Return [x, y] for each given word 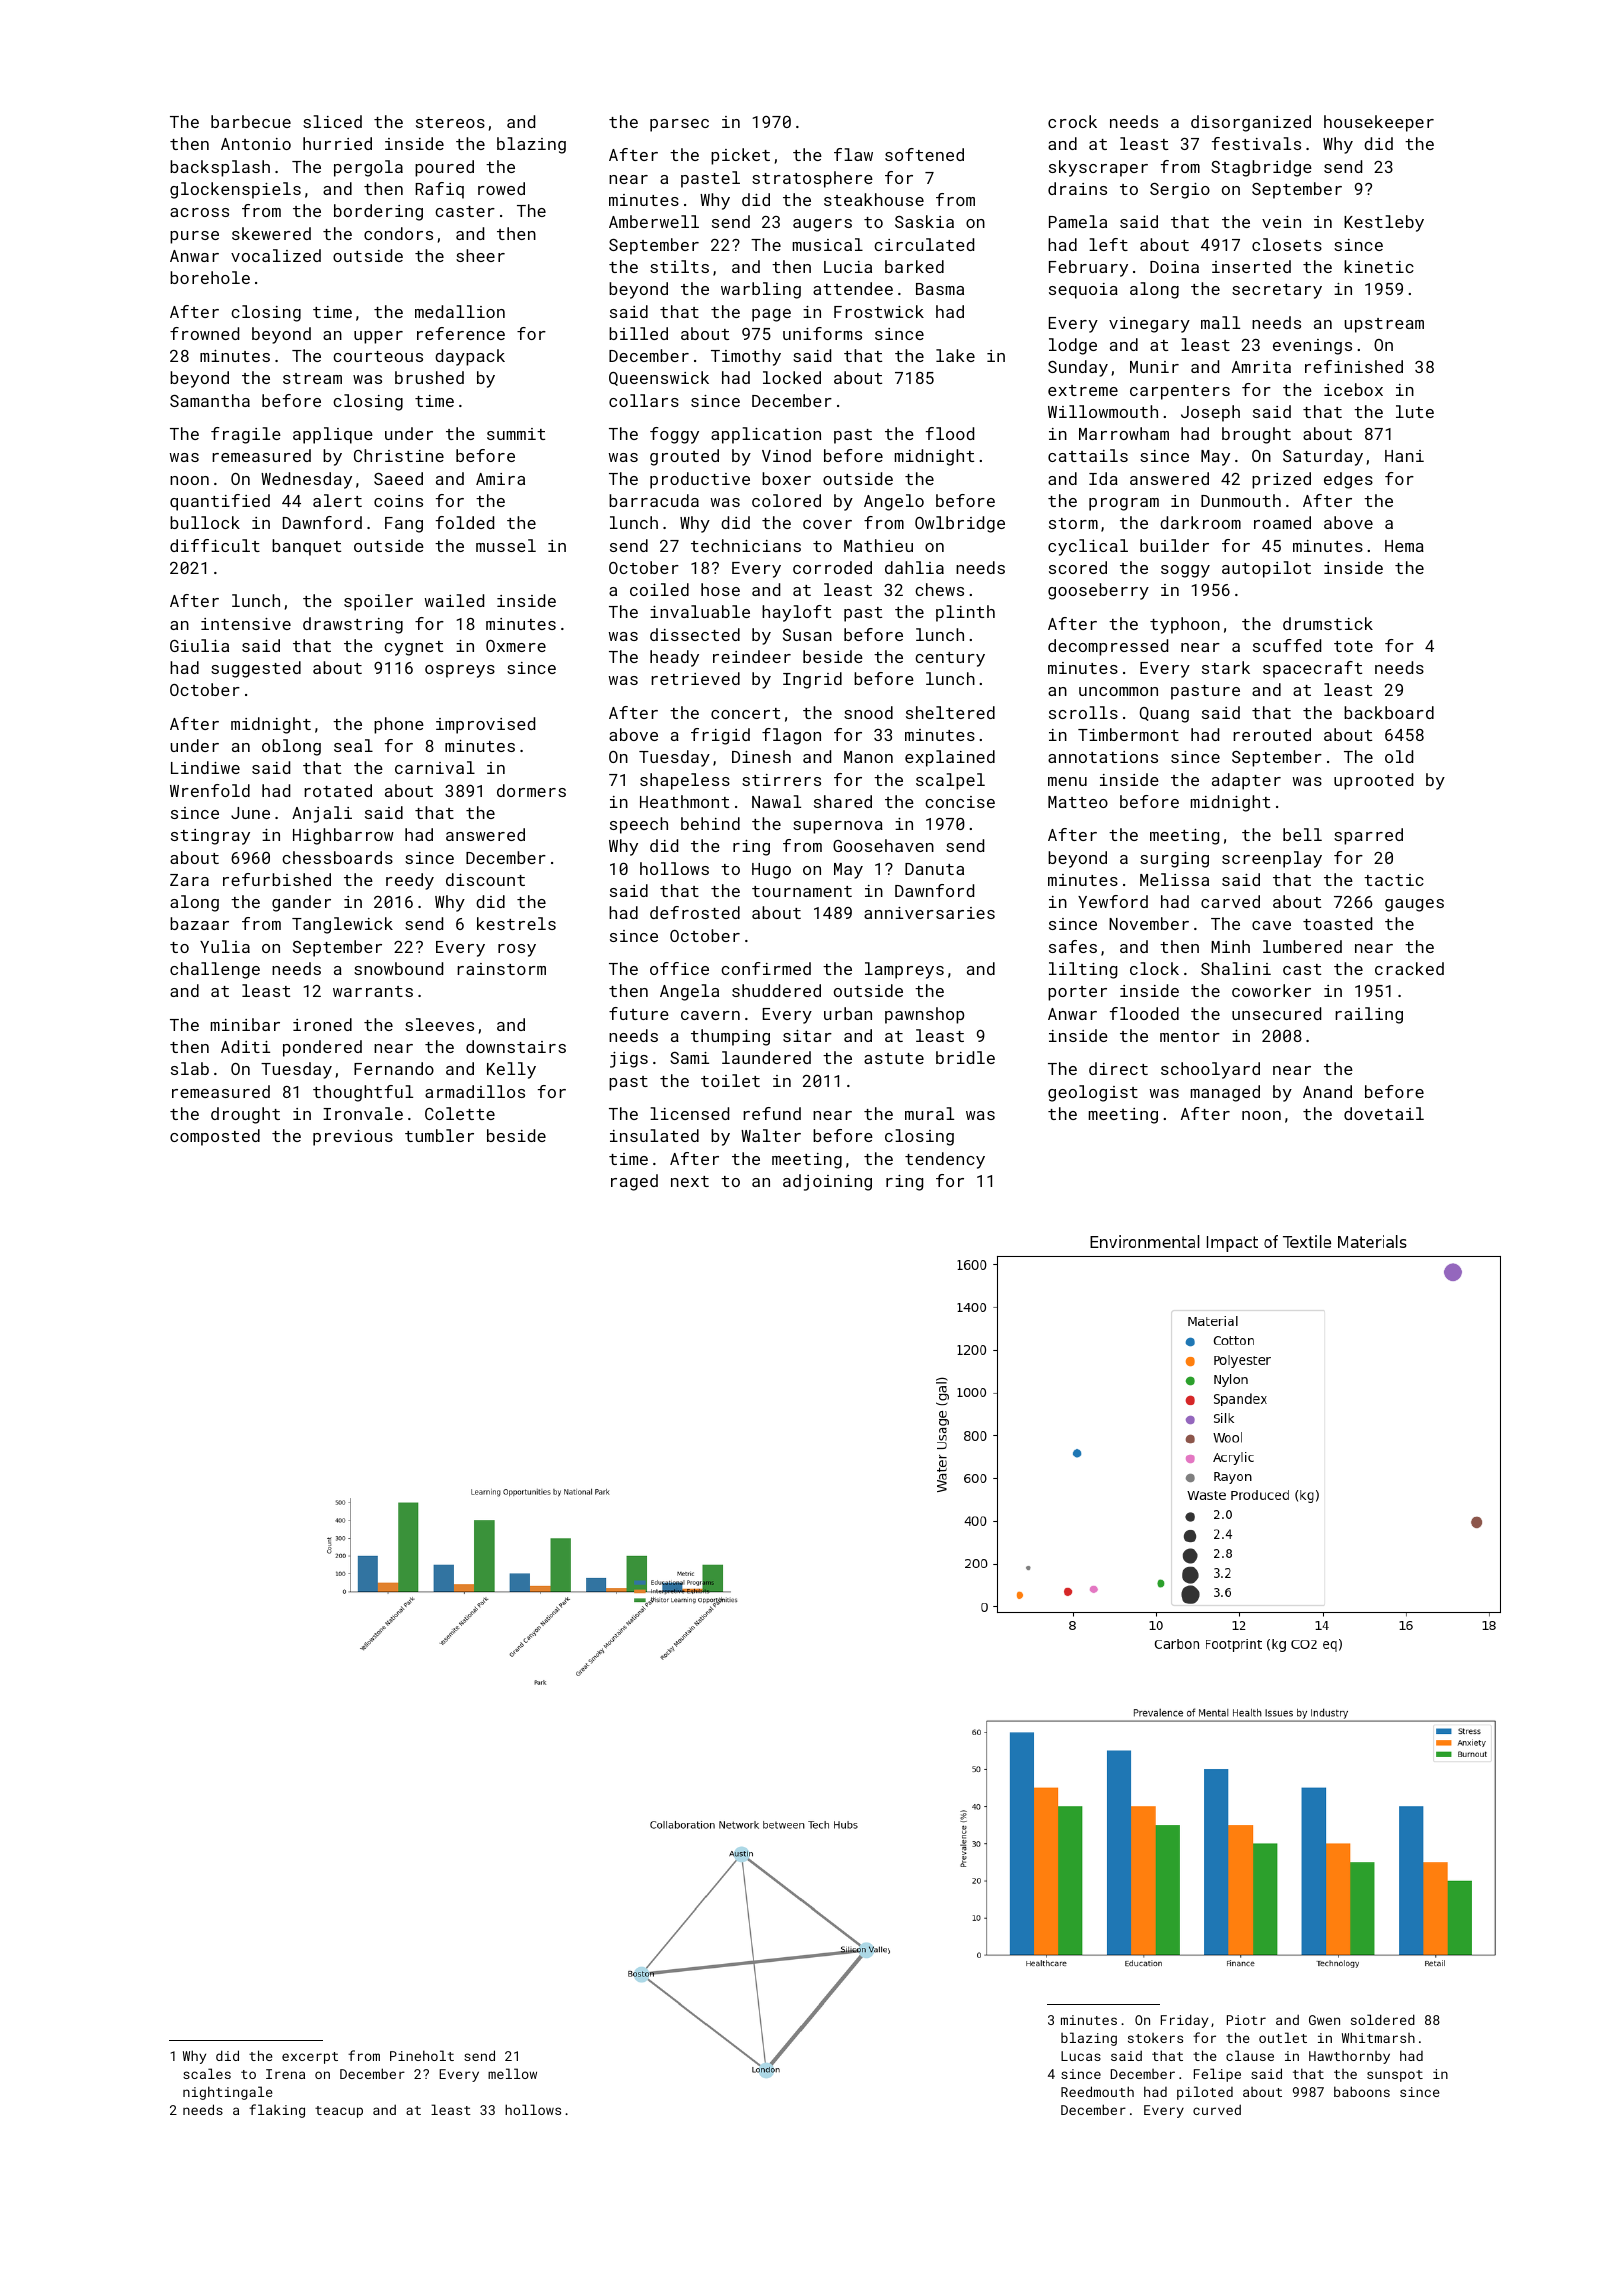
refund [772, 1113]
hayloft [796, 613]
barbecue [251, 121]
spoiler [378, 602]
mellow [512, 2073]
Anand [1327, 1091]
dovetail [1384, 1113]
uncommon [1118, 691]
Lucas [1081, 2056]
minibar [245, 1024]
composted [215, 1137]
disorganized [1251, 123]
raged [634, 1182]
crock [1072, 121]
